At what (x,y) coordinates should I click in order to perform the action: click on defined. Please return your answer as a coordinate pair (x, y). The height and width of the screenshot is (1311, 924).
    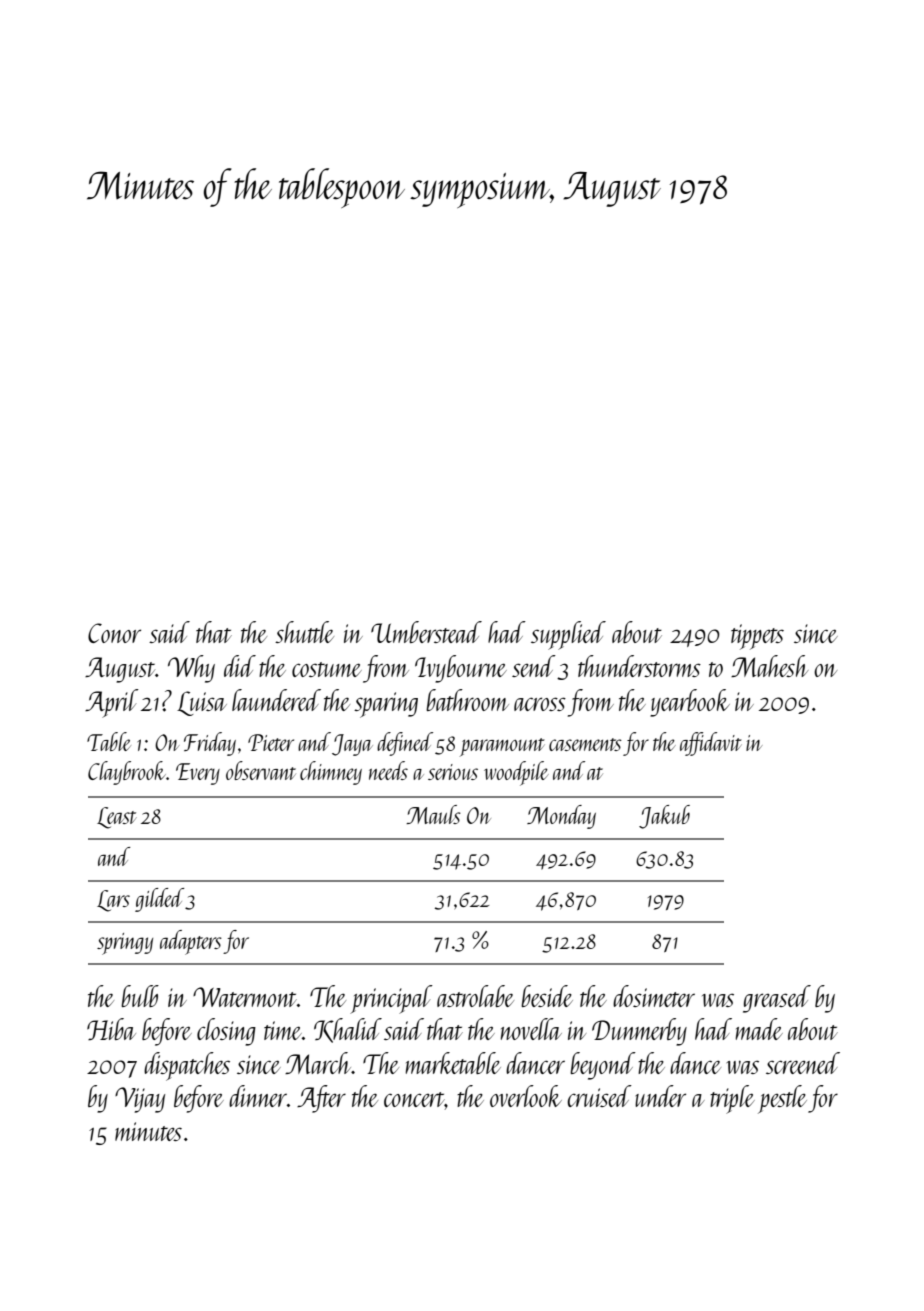
    Looking at the image, I should click on (405, 744).
